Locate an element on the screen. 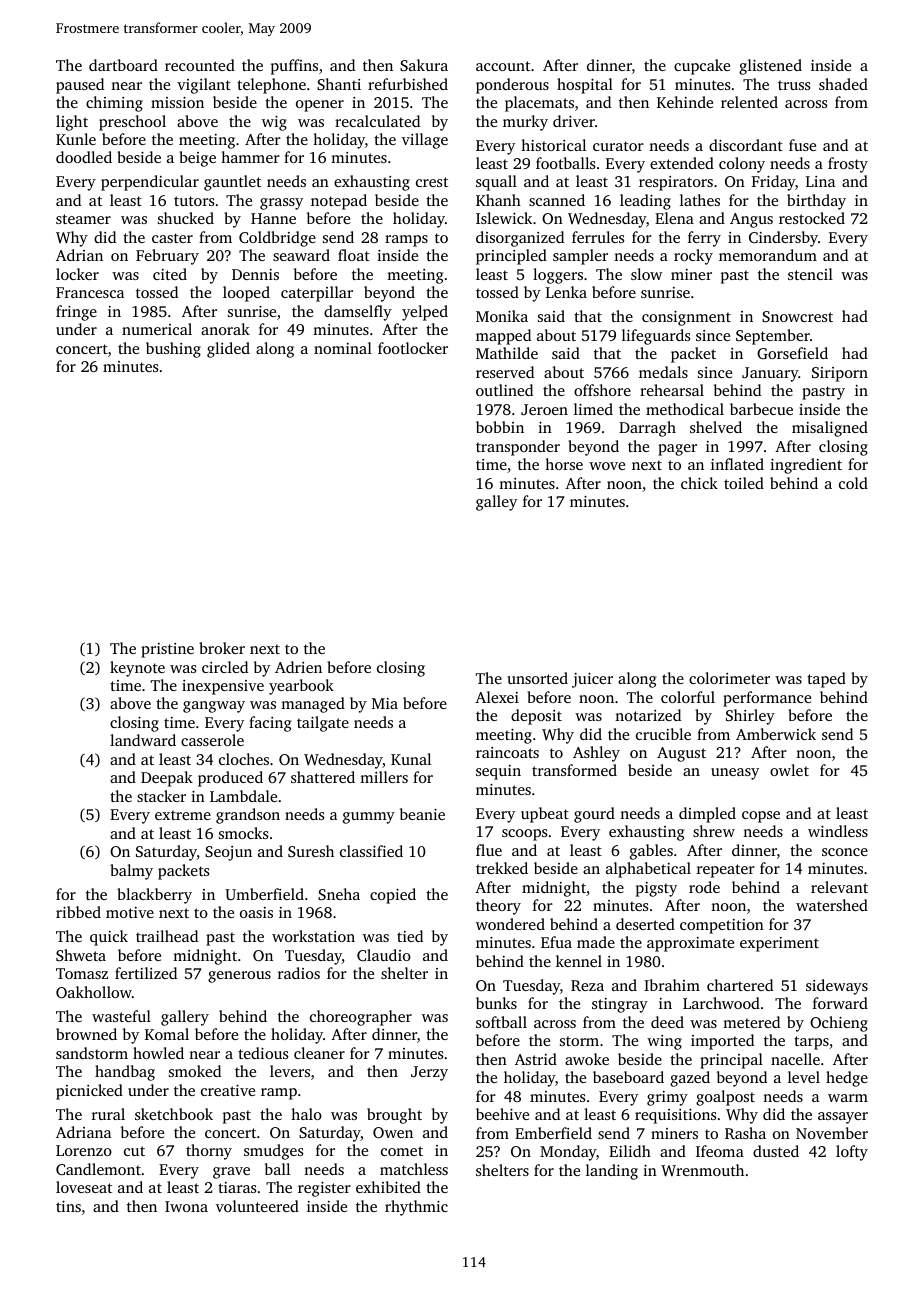 This screenshot has width=924, height=1308. lifeguards is located at coordinates (656, 337).
